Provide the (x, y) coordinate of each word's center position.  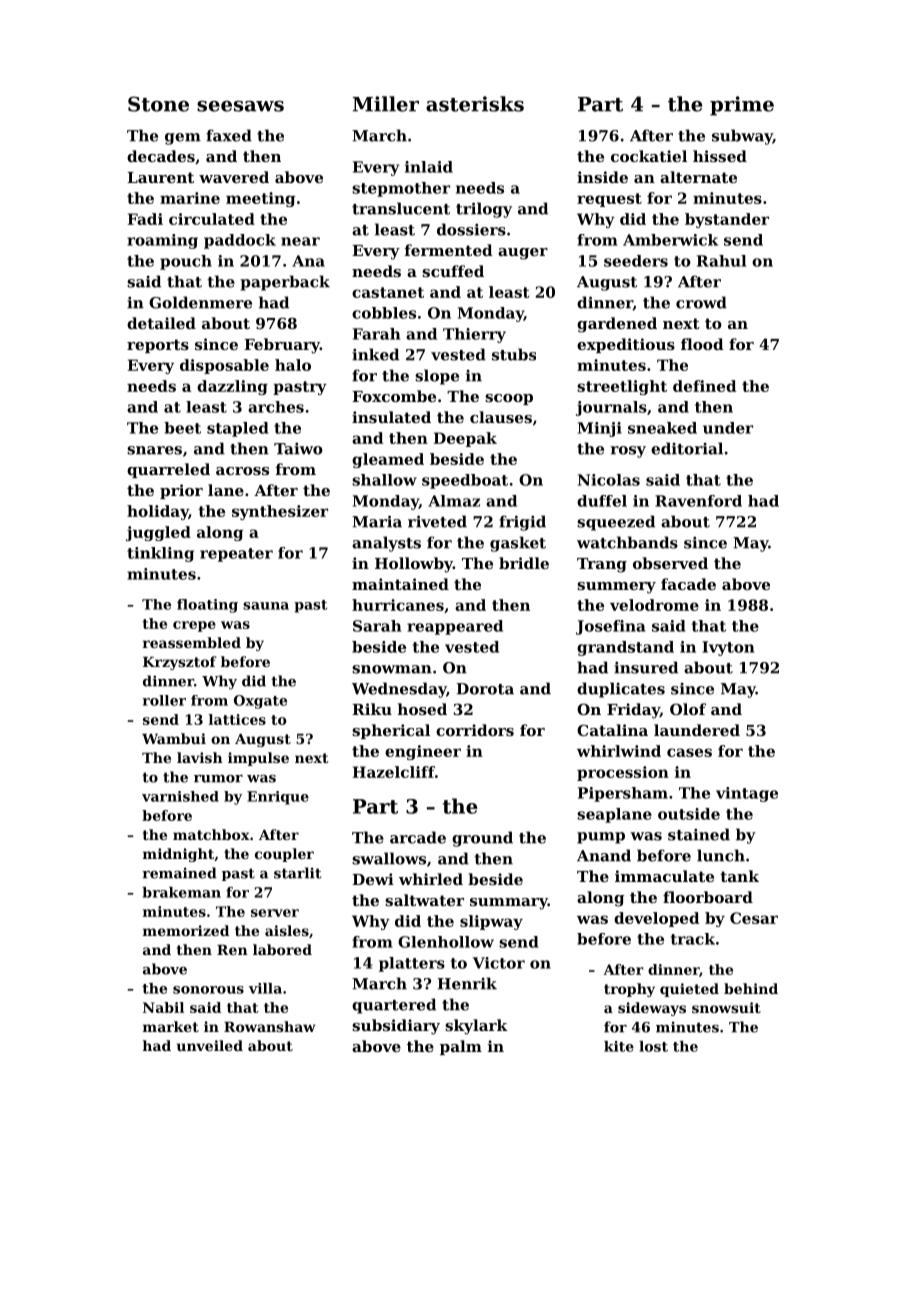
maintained (400, 584)
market (171, 1026)
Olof (688, 709)
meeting (260, 199)
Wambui (174, 738)
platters (412, 964)
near (300, 241)
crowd (701, 302)
